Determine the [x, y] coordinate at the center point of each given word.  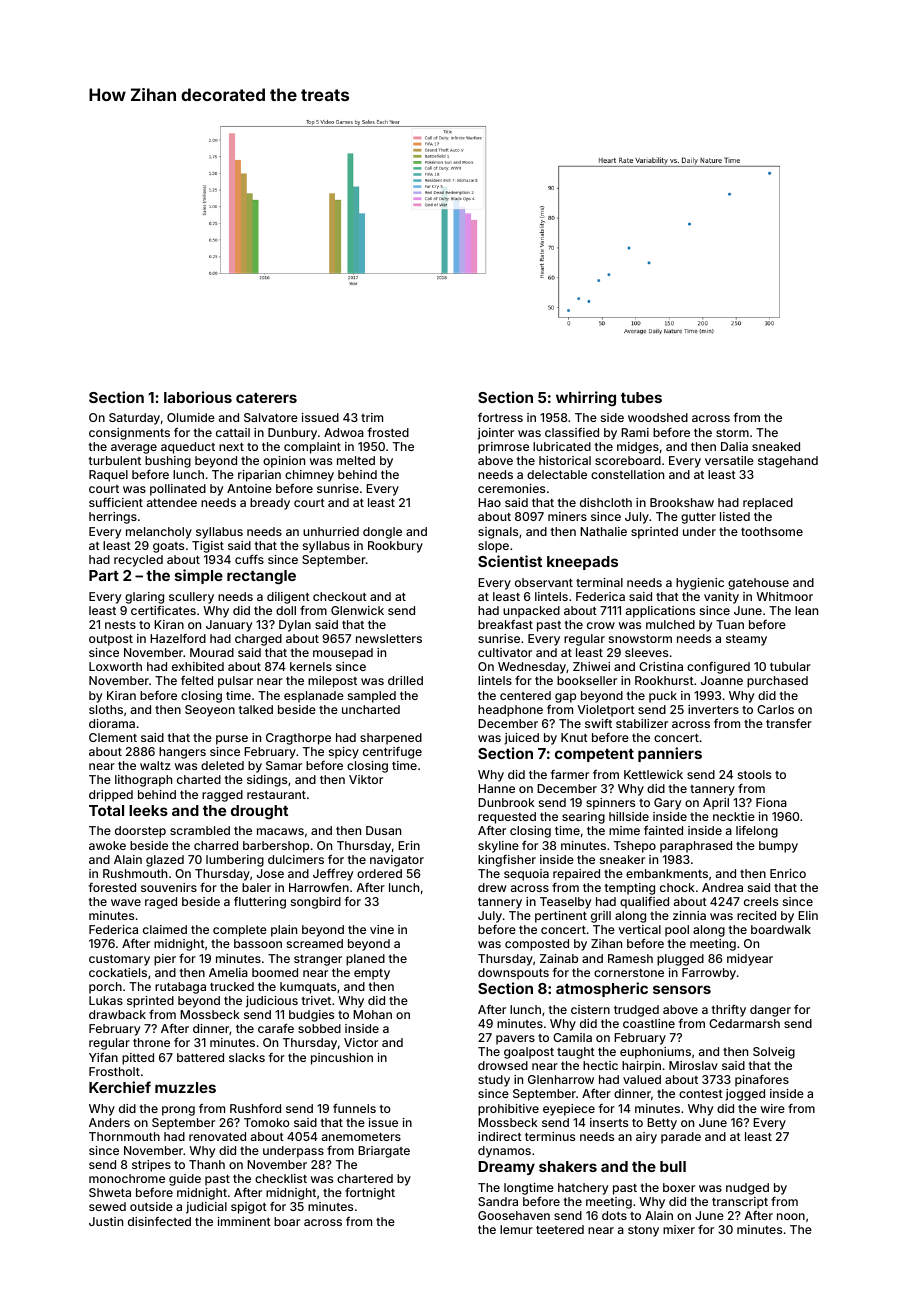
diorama [112, 723]
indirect [500, 1136]
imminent [244, 1221]
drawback [117, 1014]
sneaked [776, 446]
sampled [372, 697]
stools [754, 774]
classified [572, 432]
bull [673, 1166]
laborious [198, 397]
